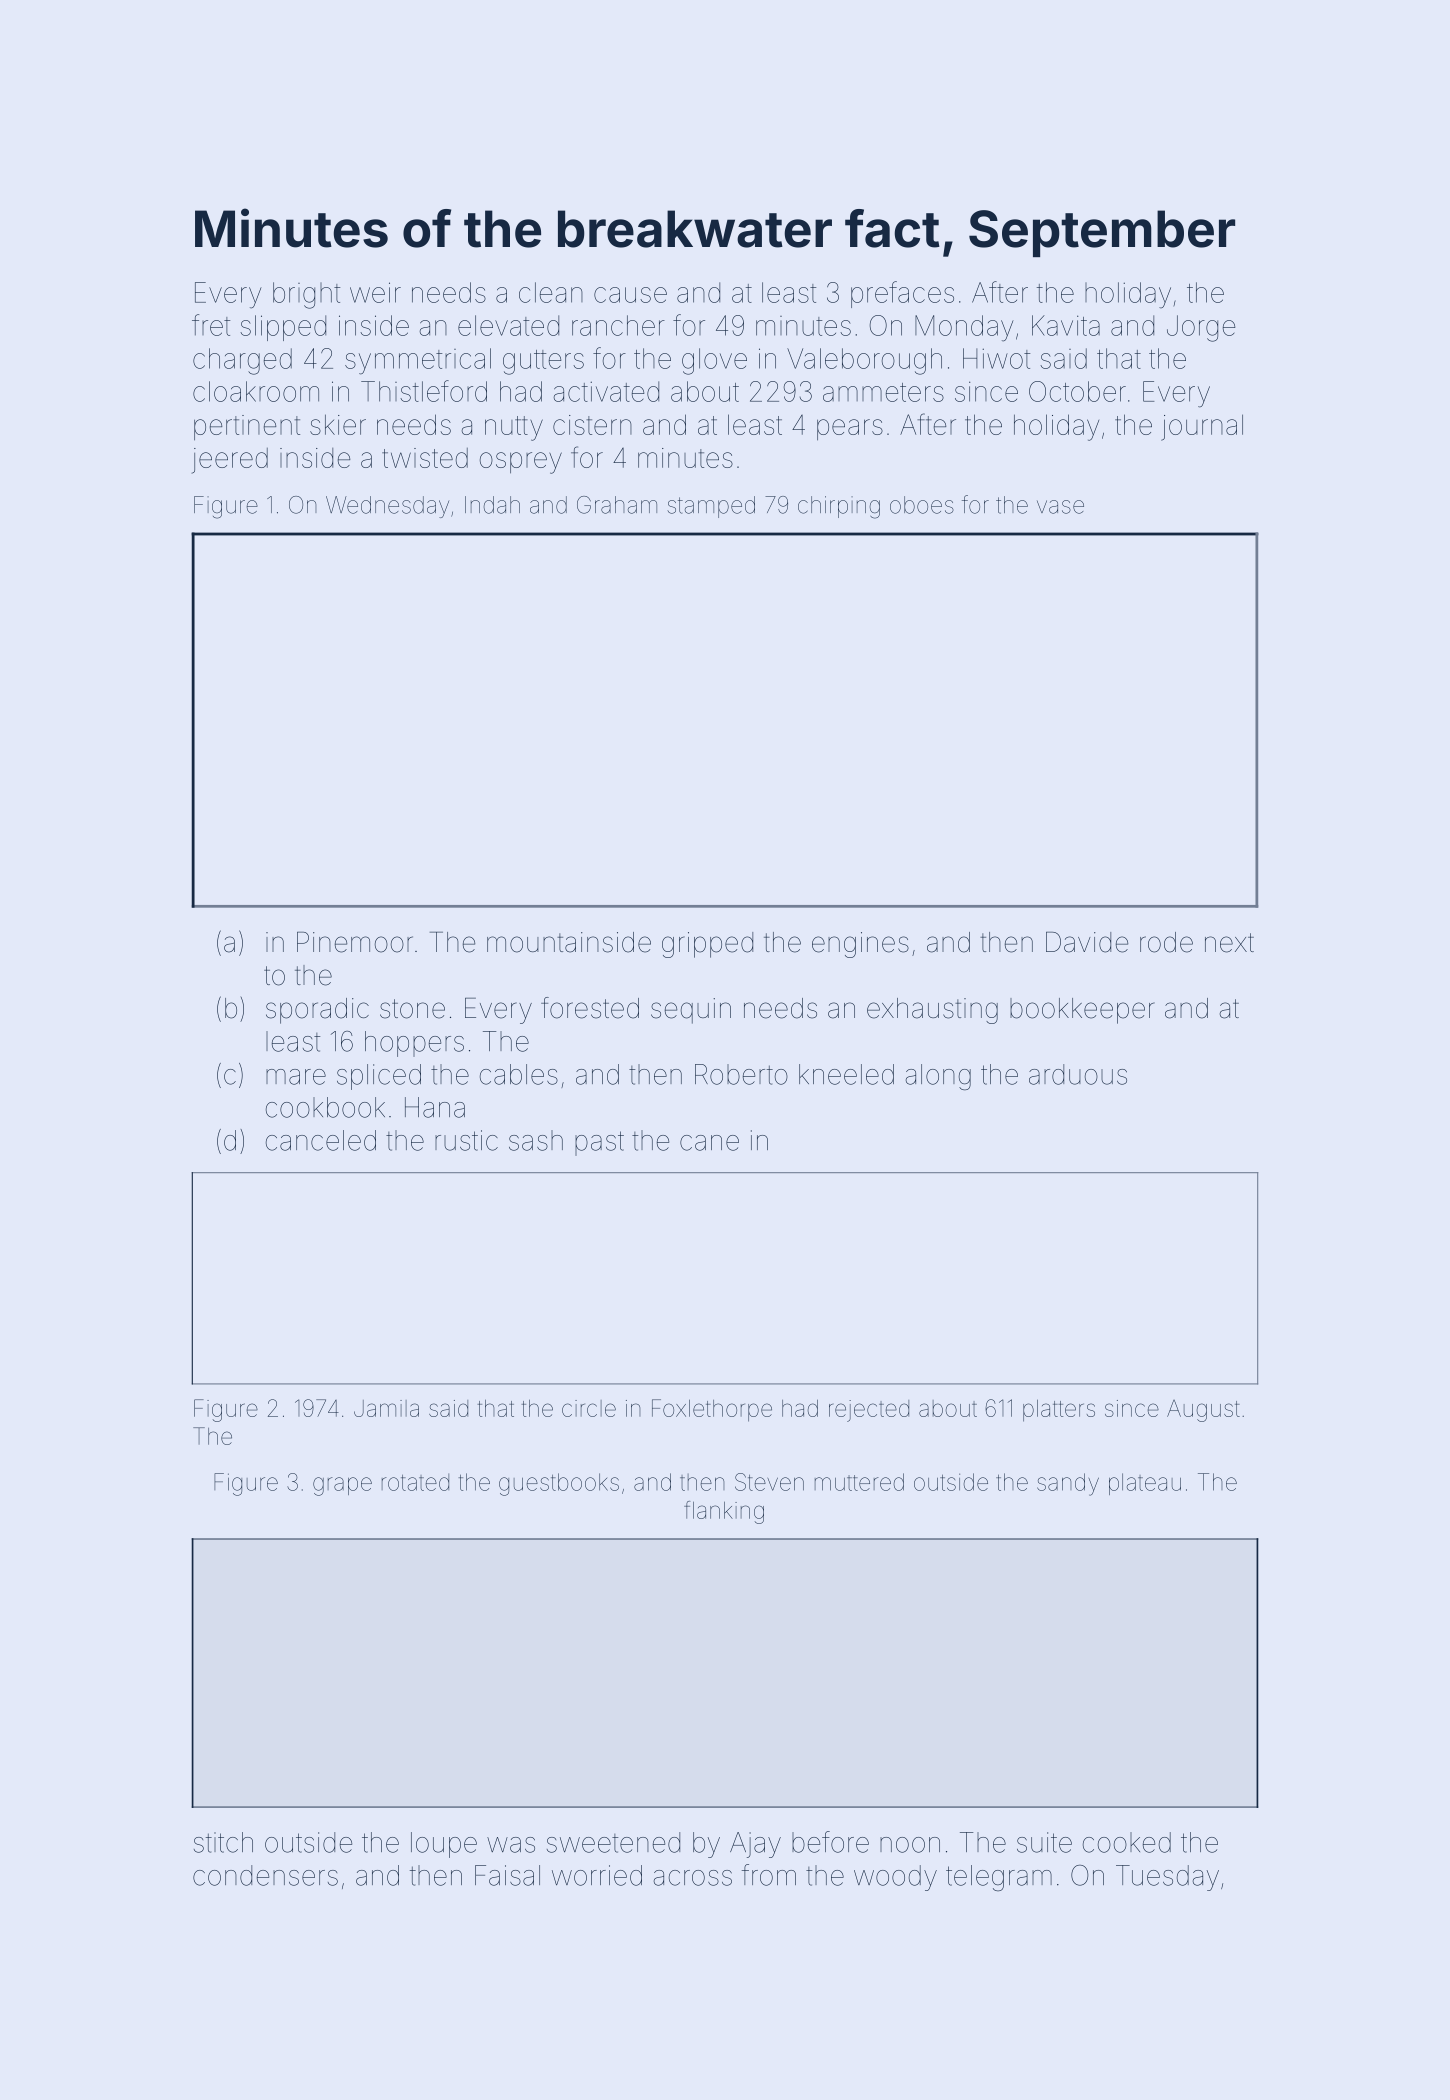 The height and width of the image is (2100, 1450). Describe the element at coordinates (223, 1842) in the image. I see `stitch` at that location.
